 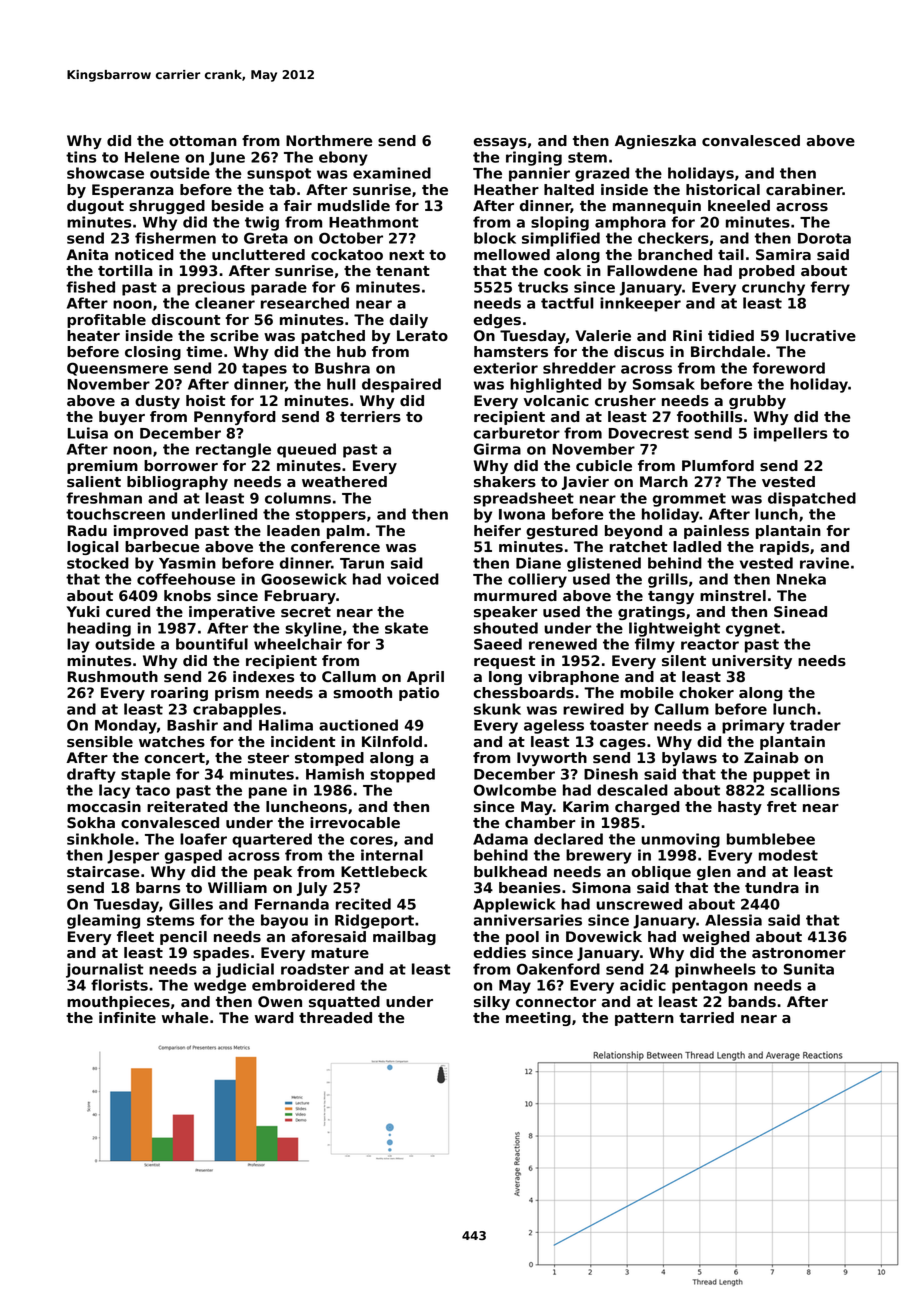 What do you see at coordinates (100, 839) in the image?
I see `sinkhole` at bounding box center [100, 839].
